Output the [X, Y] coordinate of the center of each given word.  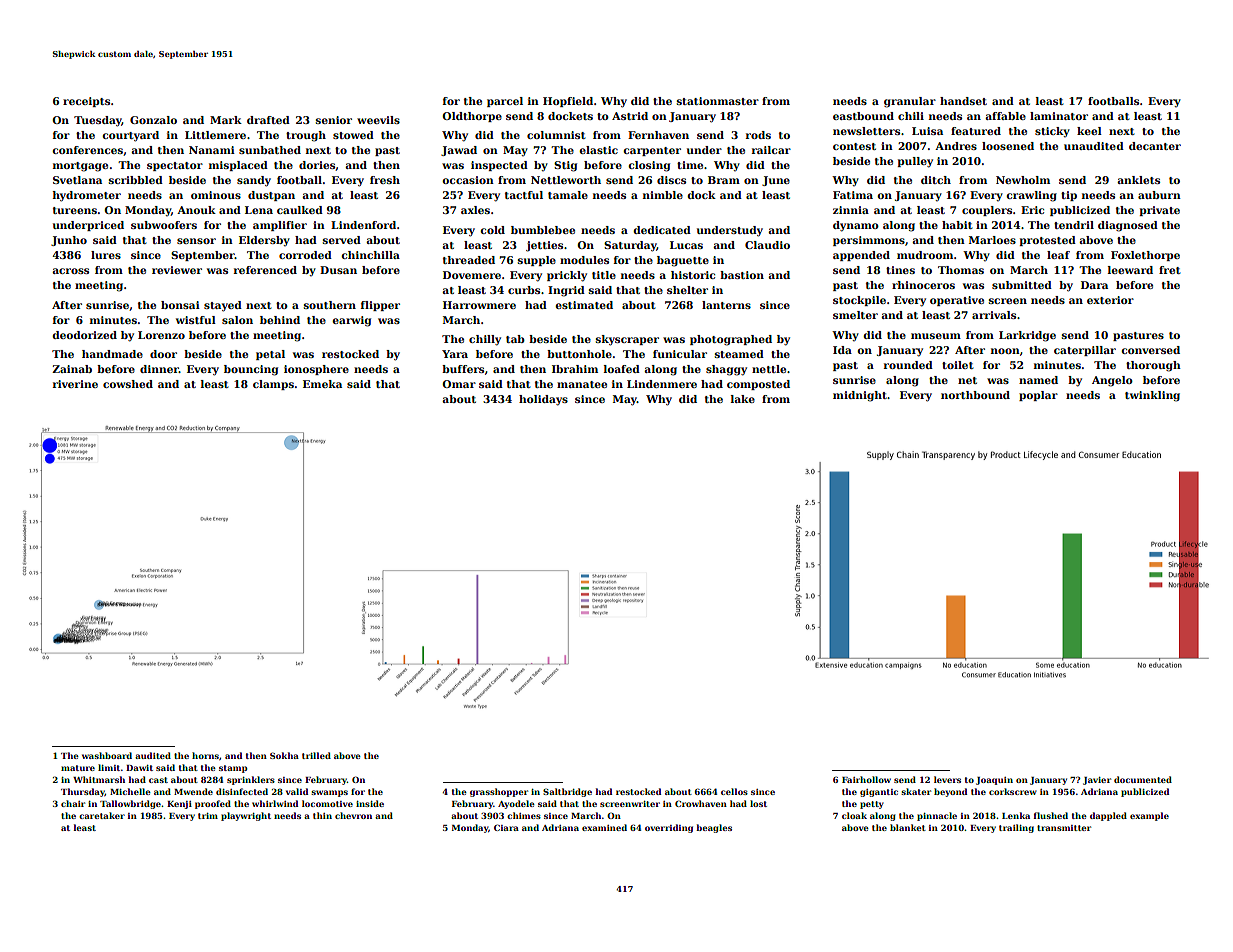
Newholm [1023, 180]
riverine [75, 384]
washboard [107, 755]
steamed [739, 354]
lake [743, 399]
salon [237, 320]
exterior [1110, 300]
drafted [268, 120]
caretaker [102, 815]
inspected [499, 166]
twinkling [1152, 396]
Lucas [686, 245]
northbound [975, 395]
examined [604, 827]
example [1149, 816]
